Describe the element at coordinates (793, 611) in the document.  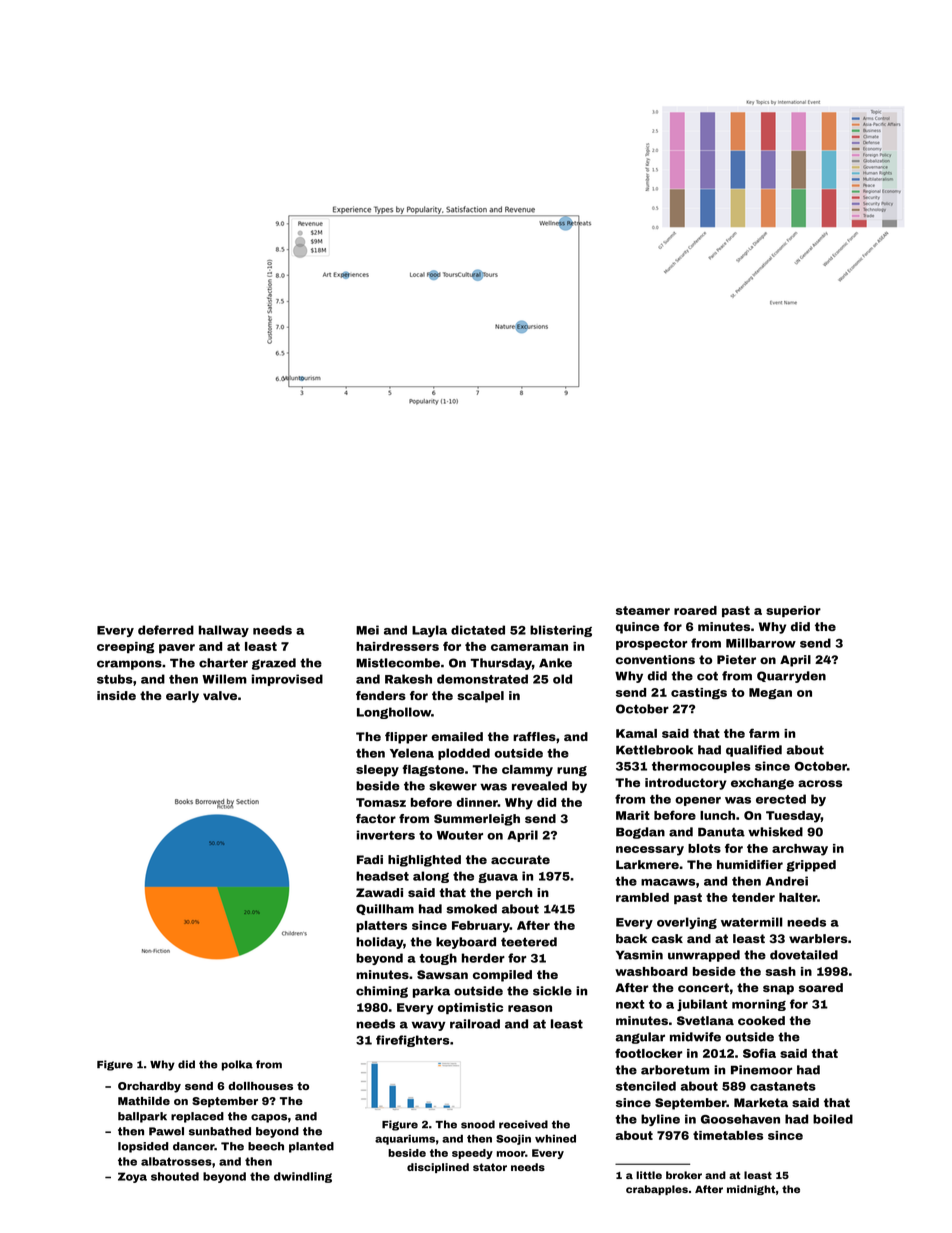
I see `superior` at that location.
